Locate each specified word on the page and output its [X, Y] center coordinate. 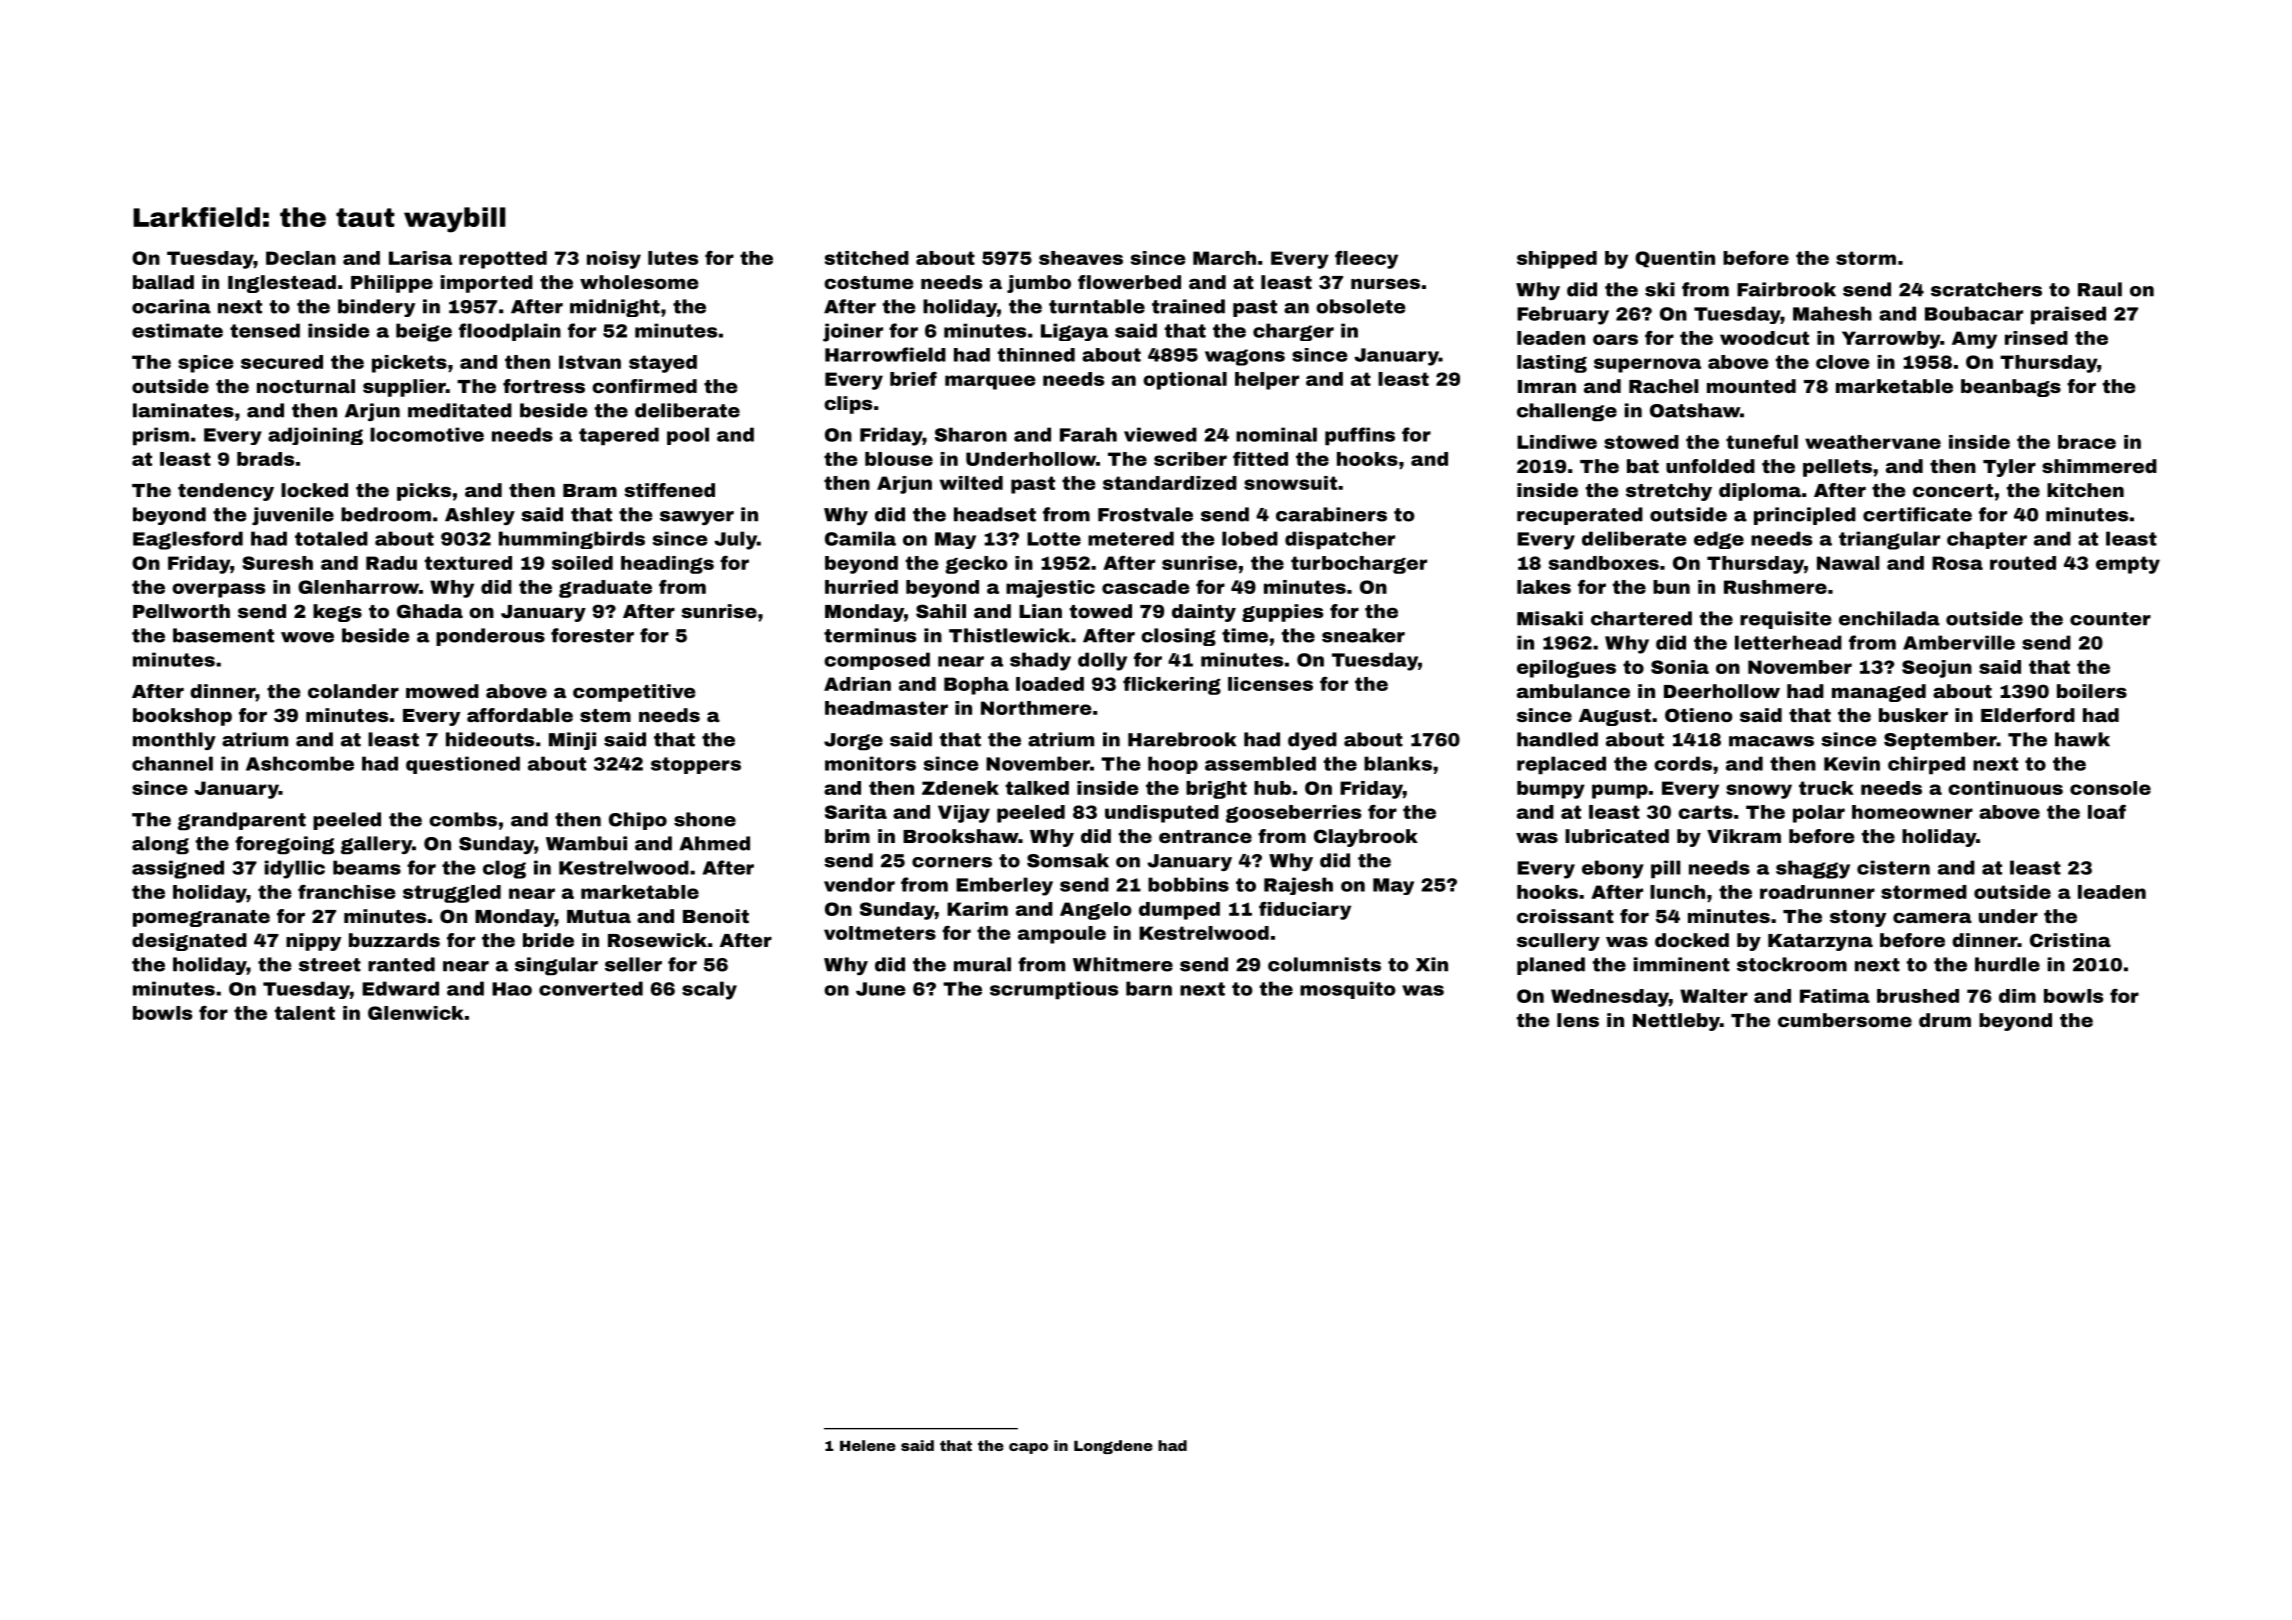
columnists [1324, 964]
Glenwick [416, 1013]
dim [2017, 996]
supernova [1647, 365]
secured [282, 362]
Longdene [1113, 1447]
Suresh [277, 563]
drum [1945, 1020]
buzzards [394, 940]
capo [1028, 1448]
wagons [1245, 357]
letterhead [1788, 642]
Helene [868, 1445]
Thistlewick [1009, 635]
